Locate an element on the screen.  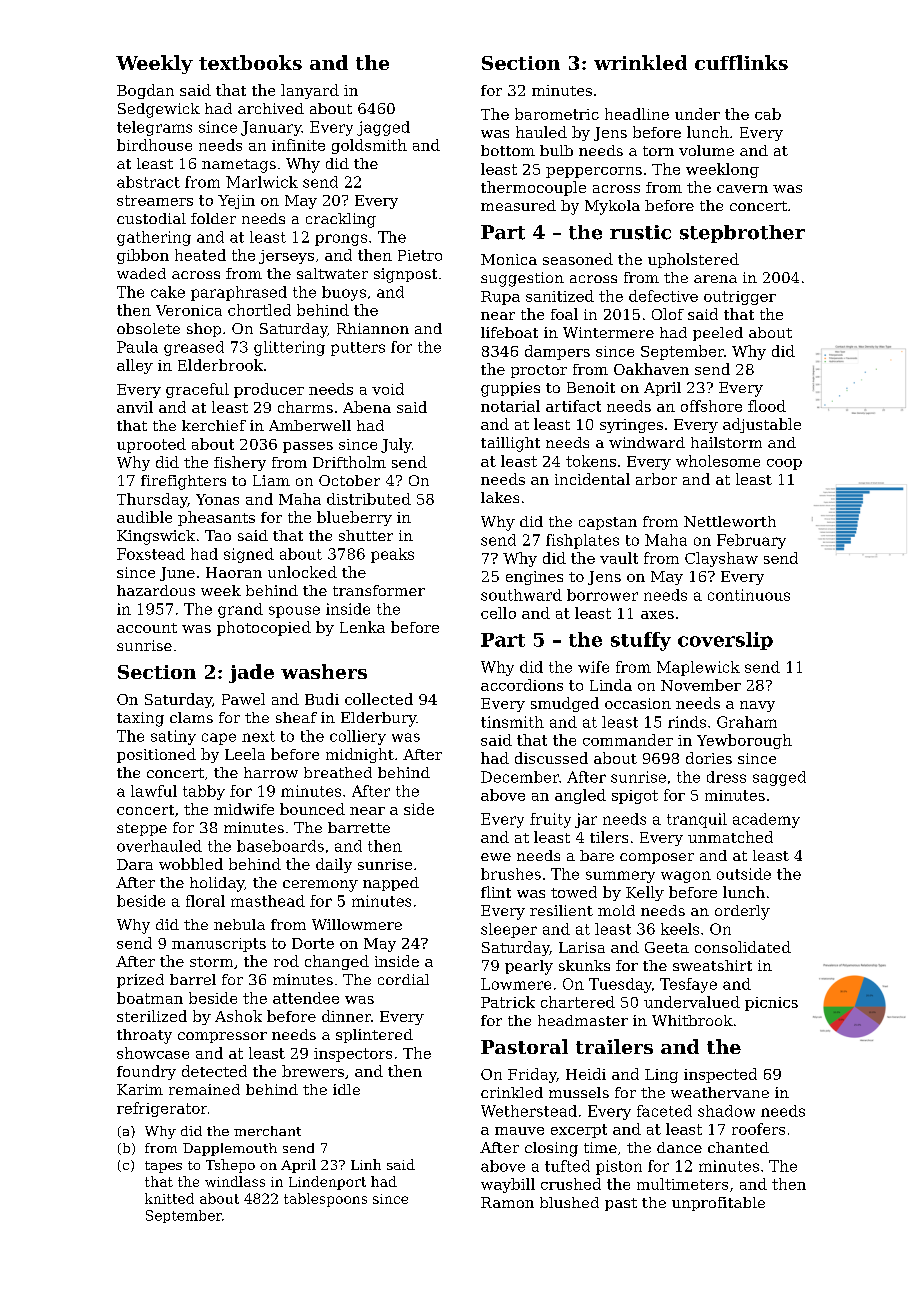
consolidated is located at coordinates (743, 947).
